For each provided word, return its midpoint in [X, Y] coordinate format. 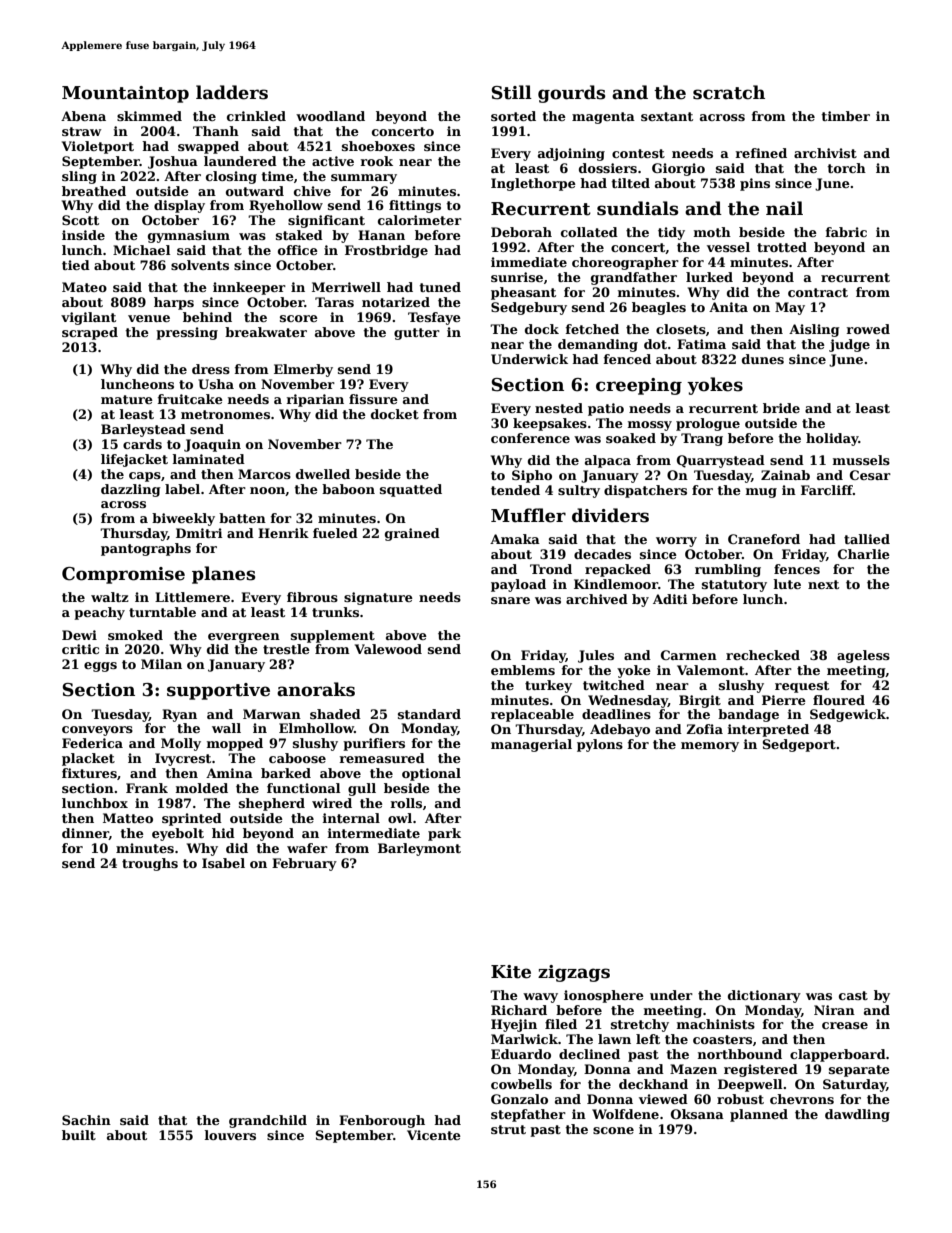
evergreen [244, 638]
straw [81, 131]
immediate [529, 262]
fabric [846, 232]
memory [710, 747]
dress [211, 369]
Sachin [86, 1120]
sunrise [517, 277]
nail [784, 208]
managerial [531, 745]
